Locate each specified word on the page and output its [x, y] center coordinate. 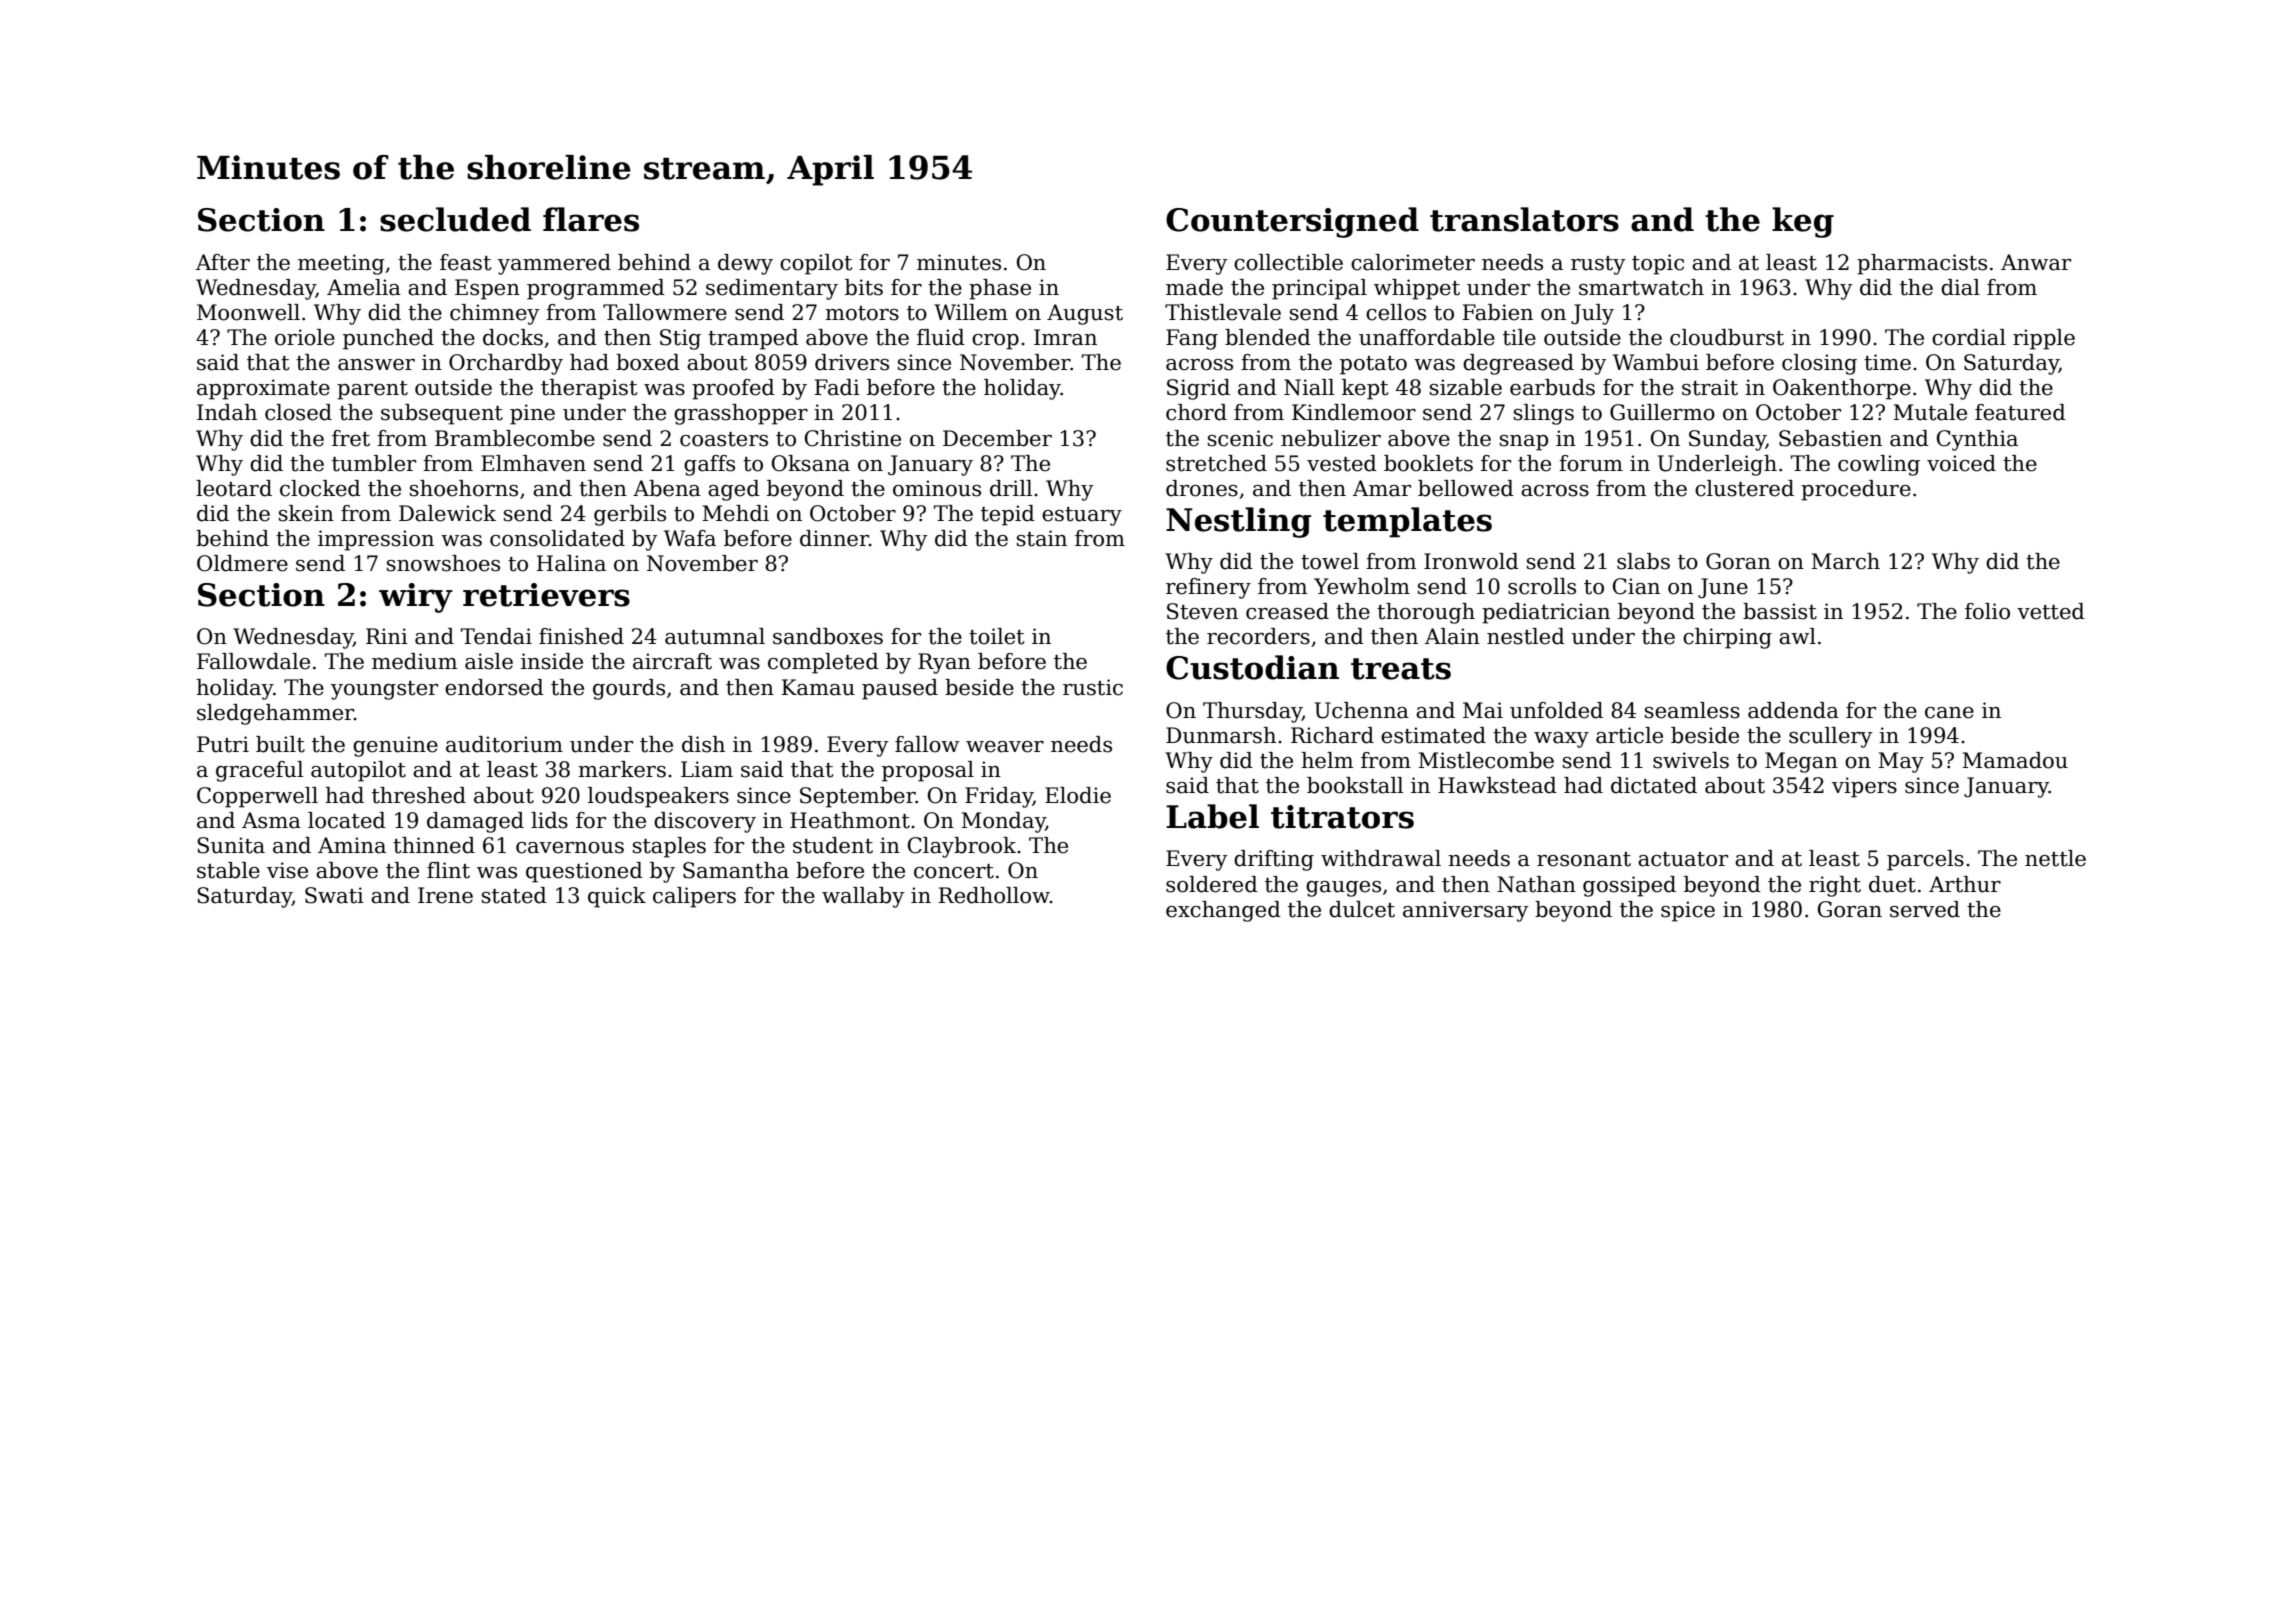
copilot [816, 264]
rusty [1598, 265]
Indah [227, 412]
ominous [937, 488]
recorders [1258, 636]
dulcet [1362, 909]
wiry [416, 598]
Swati [334, 895]
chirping [1727, 638]
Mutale [1930, 412]
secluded [455, 219]
